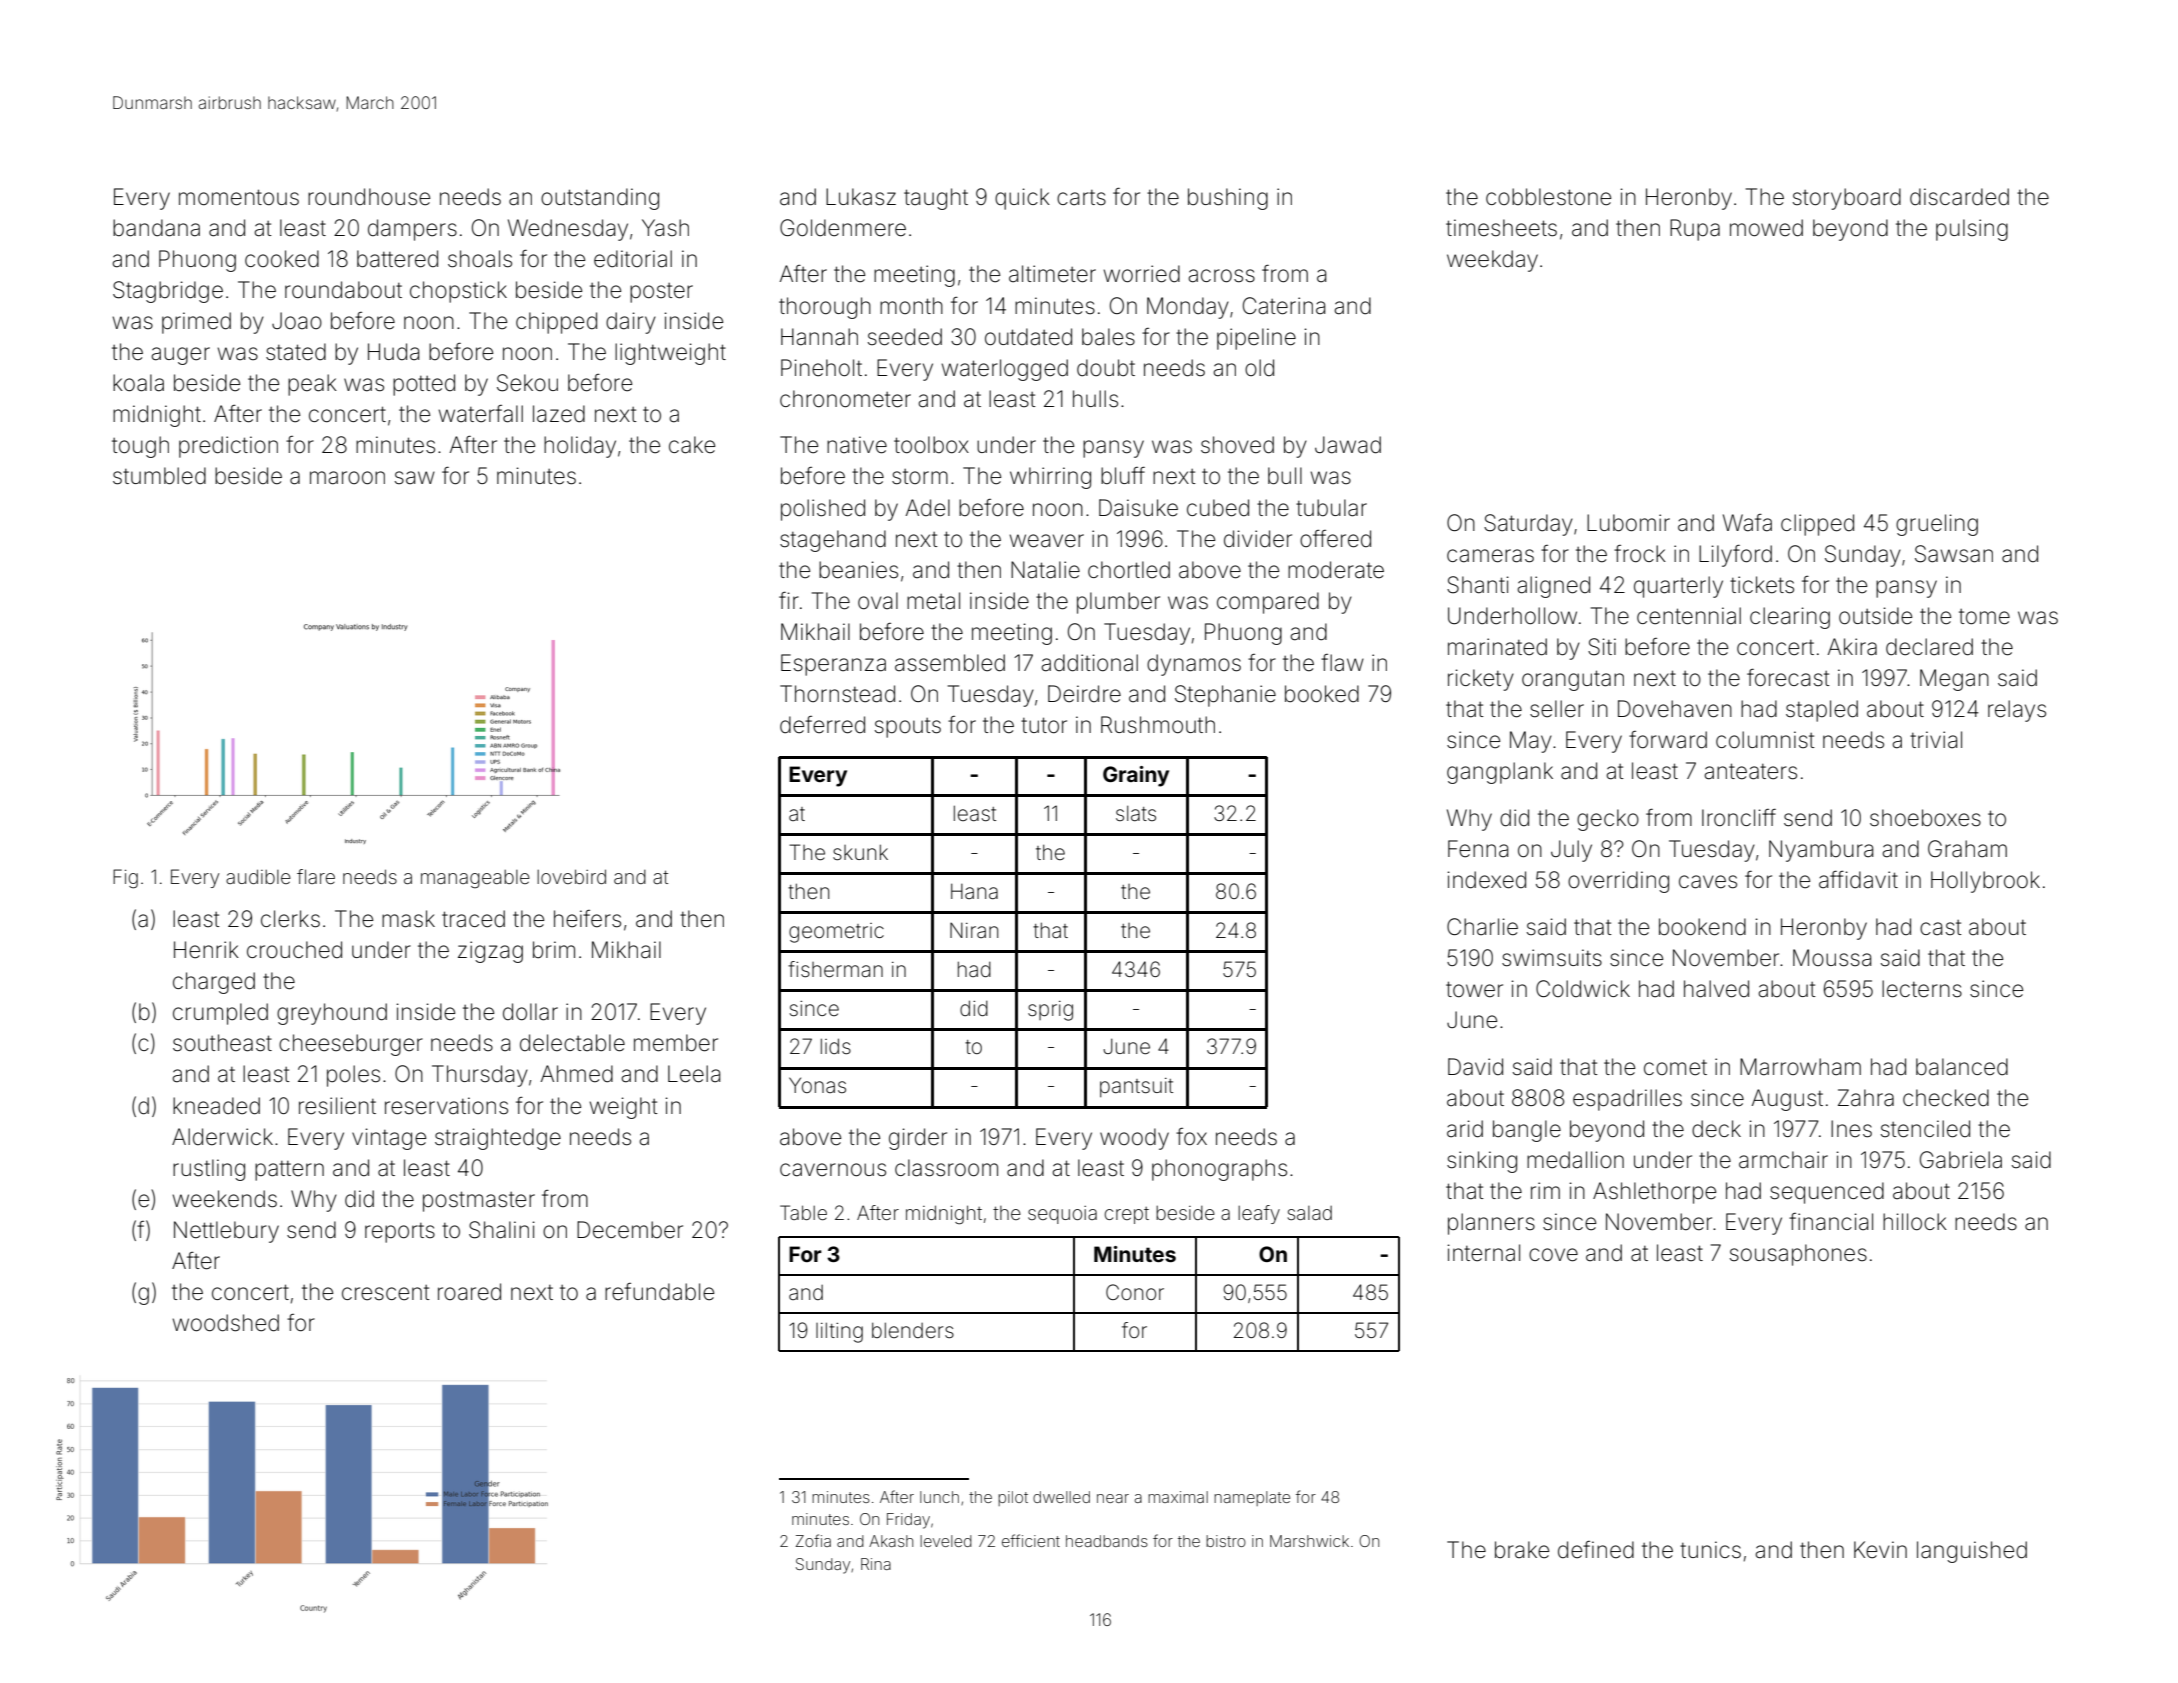 This screenshot has width=2178, height=1683. What do you see at coordinates (1136, 776) in the screenshot?
I see `Grainy` at bounding box center [1136, 776].
